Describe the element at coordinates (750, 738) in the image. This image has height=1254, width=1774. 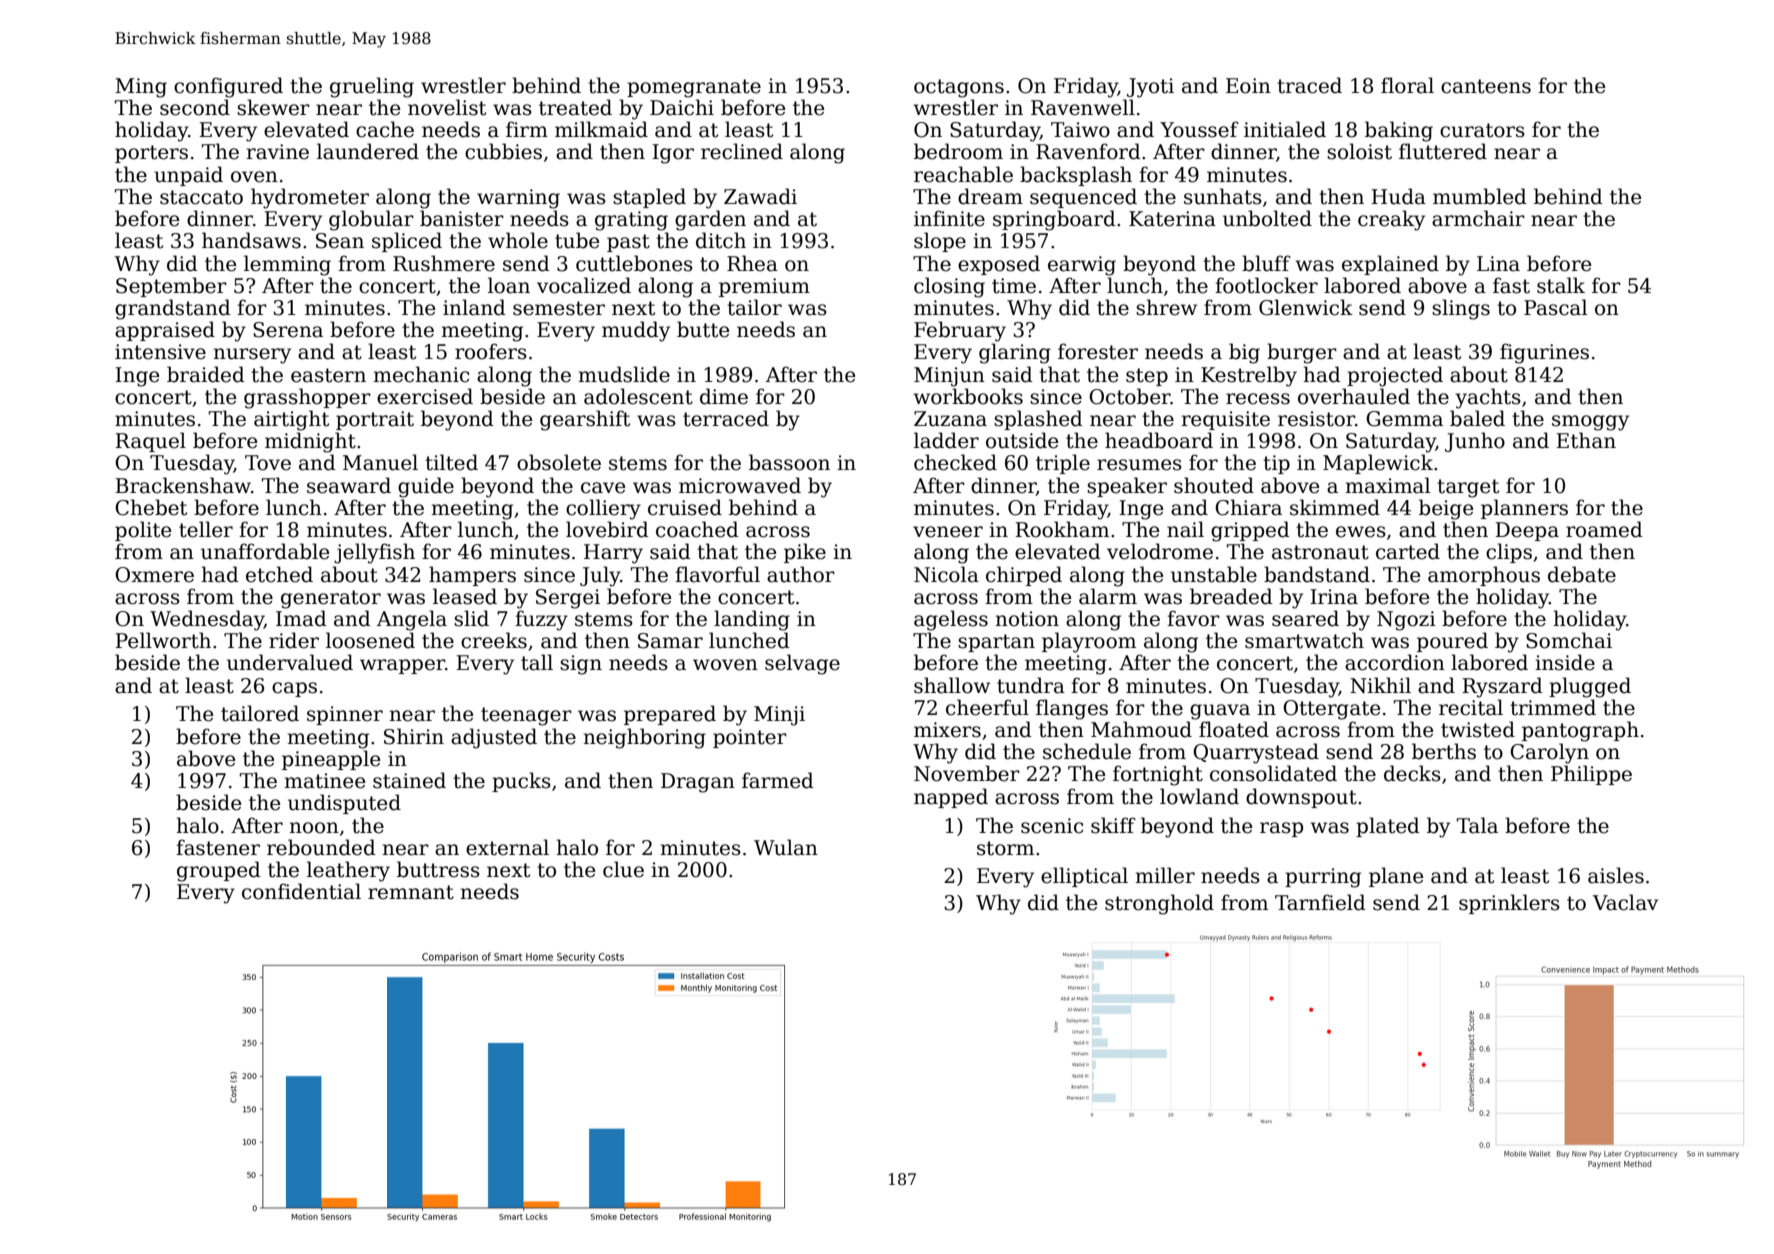
I see `pointer` at that location.
